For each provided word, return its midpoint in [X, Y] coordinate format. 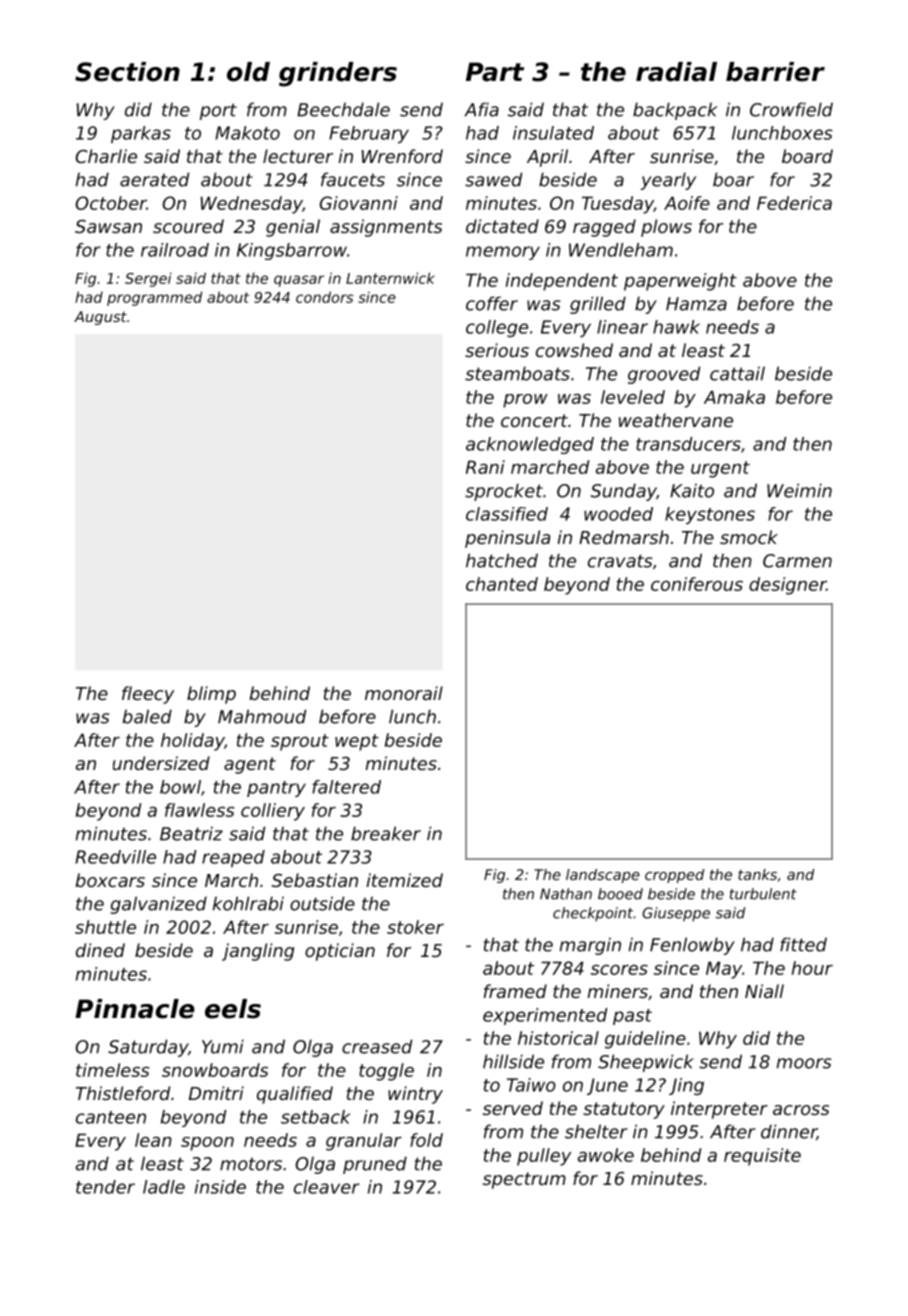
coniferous [697, 584]
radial [676, 72]
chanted [502, 584]
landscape [603, 876]
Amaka [734, 397]
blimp [211, 695]
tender [105, 1187]
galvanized [159, 905]
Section [127, 72]
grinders [338, 74]
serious [497, 350]
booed [620, 894]
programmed [154, 298]
